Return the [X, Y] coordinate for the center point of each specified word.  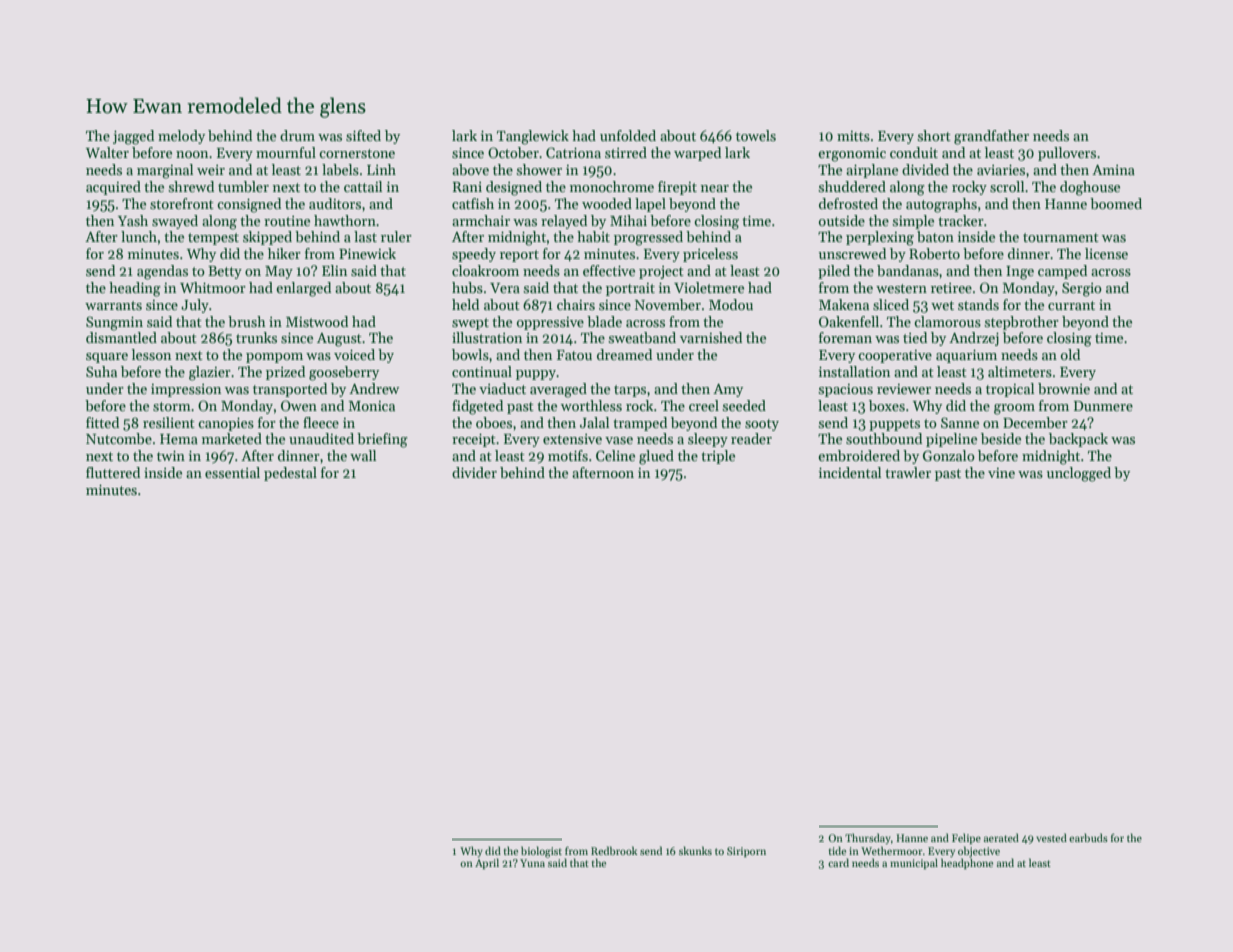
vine [1001, 473]
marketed [232, 438]
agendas [162, 272]
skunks [695, 850]
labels [340, 169]
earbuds [1088, 837]
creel [704, 405]
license [1106, 253]
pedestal [290, 474]
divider [474, 472]
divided [925, 169]
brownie [1064, 388]
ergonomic [852, 155]
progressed [648, 238]
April [487, 863]
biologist [541, 852]
